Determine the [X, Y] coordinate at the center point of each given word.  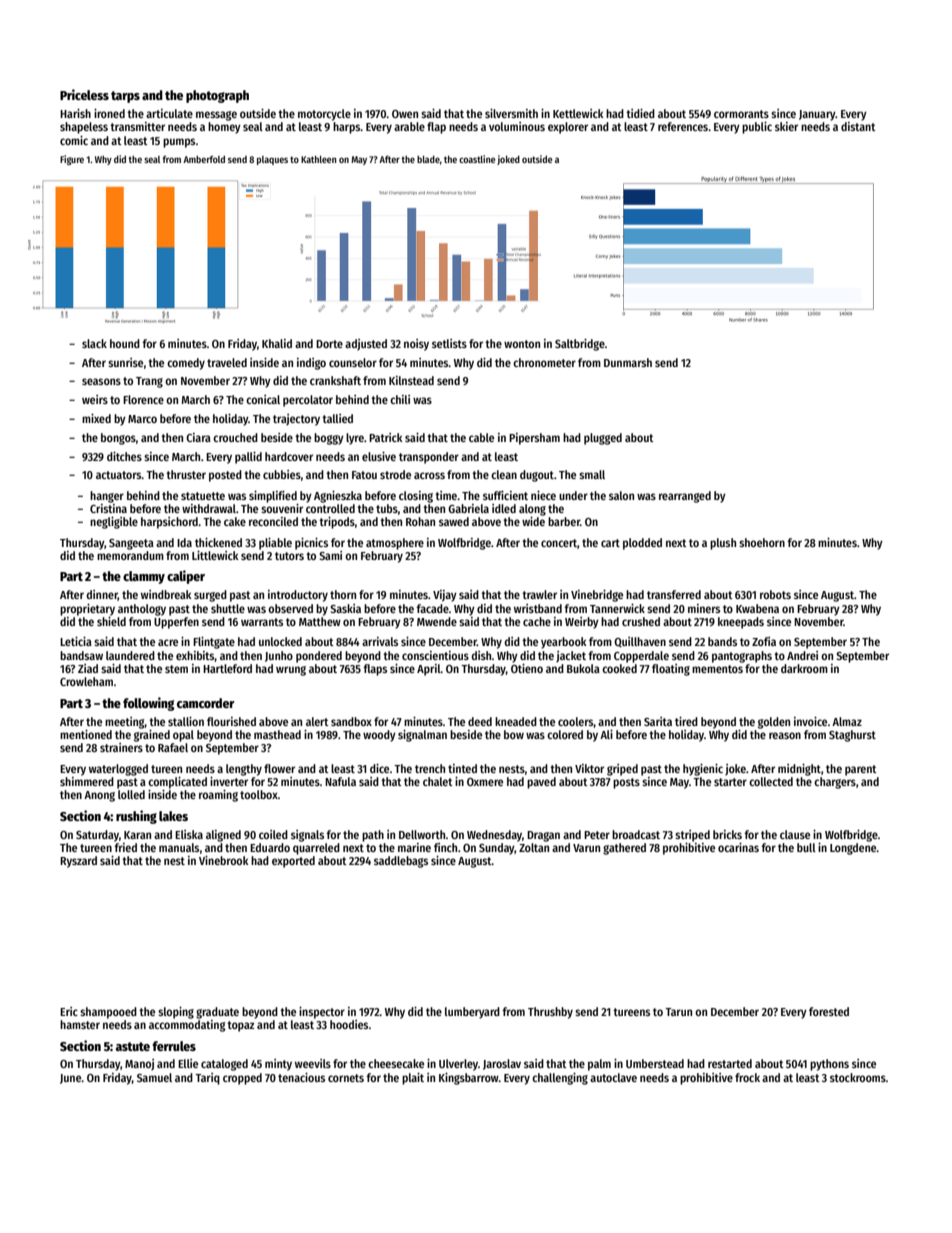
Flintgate [214, 643]
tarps [125, 97]
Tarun [678, 1012]
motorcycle [324, 115]
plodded [642, 544]
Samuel [154, 1077]
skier [786, 126]
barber [564, 521]
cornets [346, 1078]
